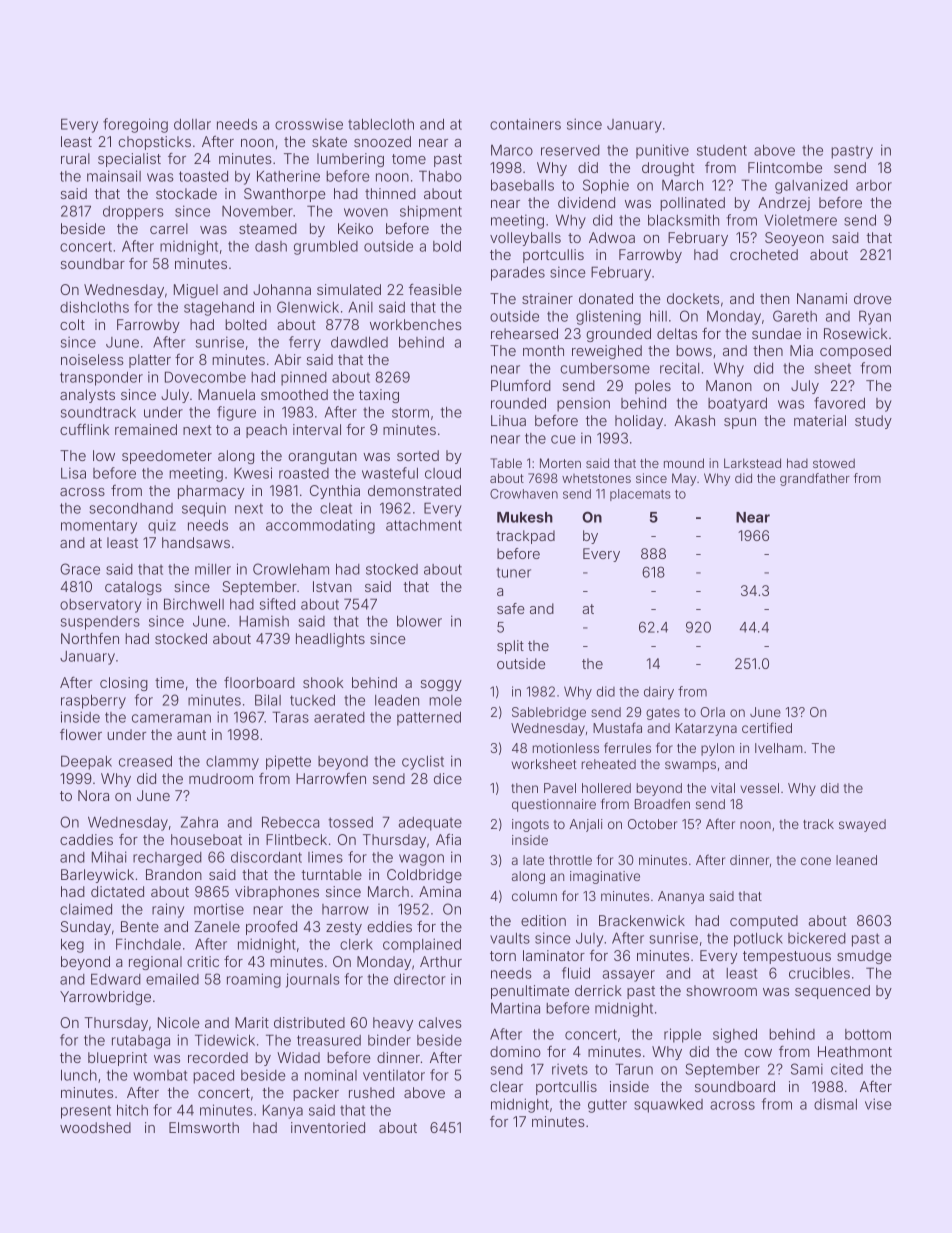 The height and width of the screenshot is (1233, 952). What do you see at coordinates (668, 1106) in the screenshot?
I see `squawked` at bounding box center [668, 1106].
